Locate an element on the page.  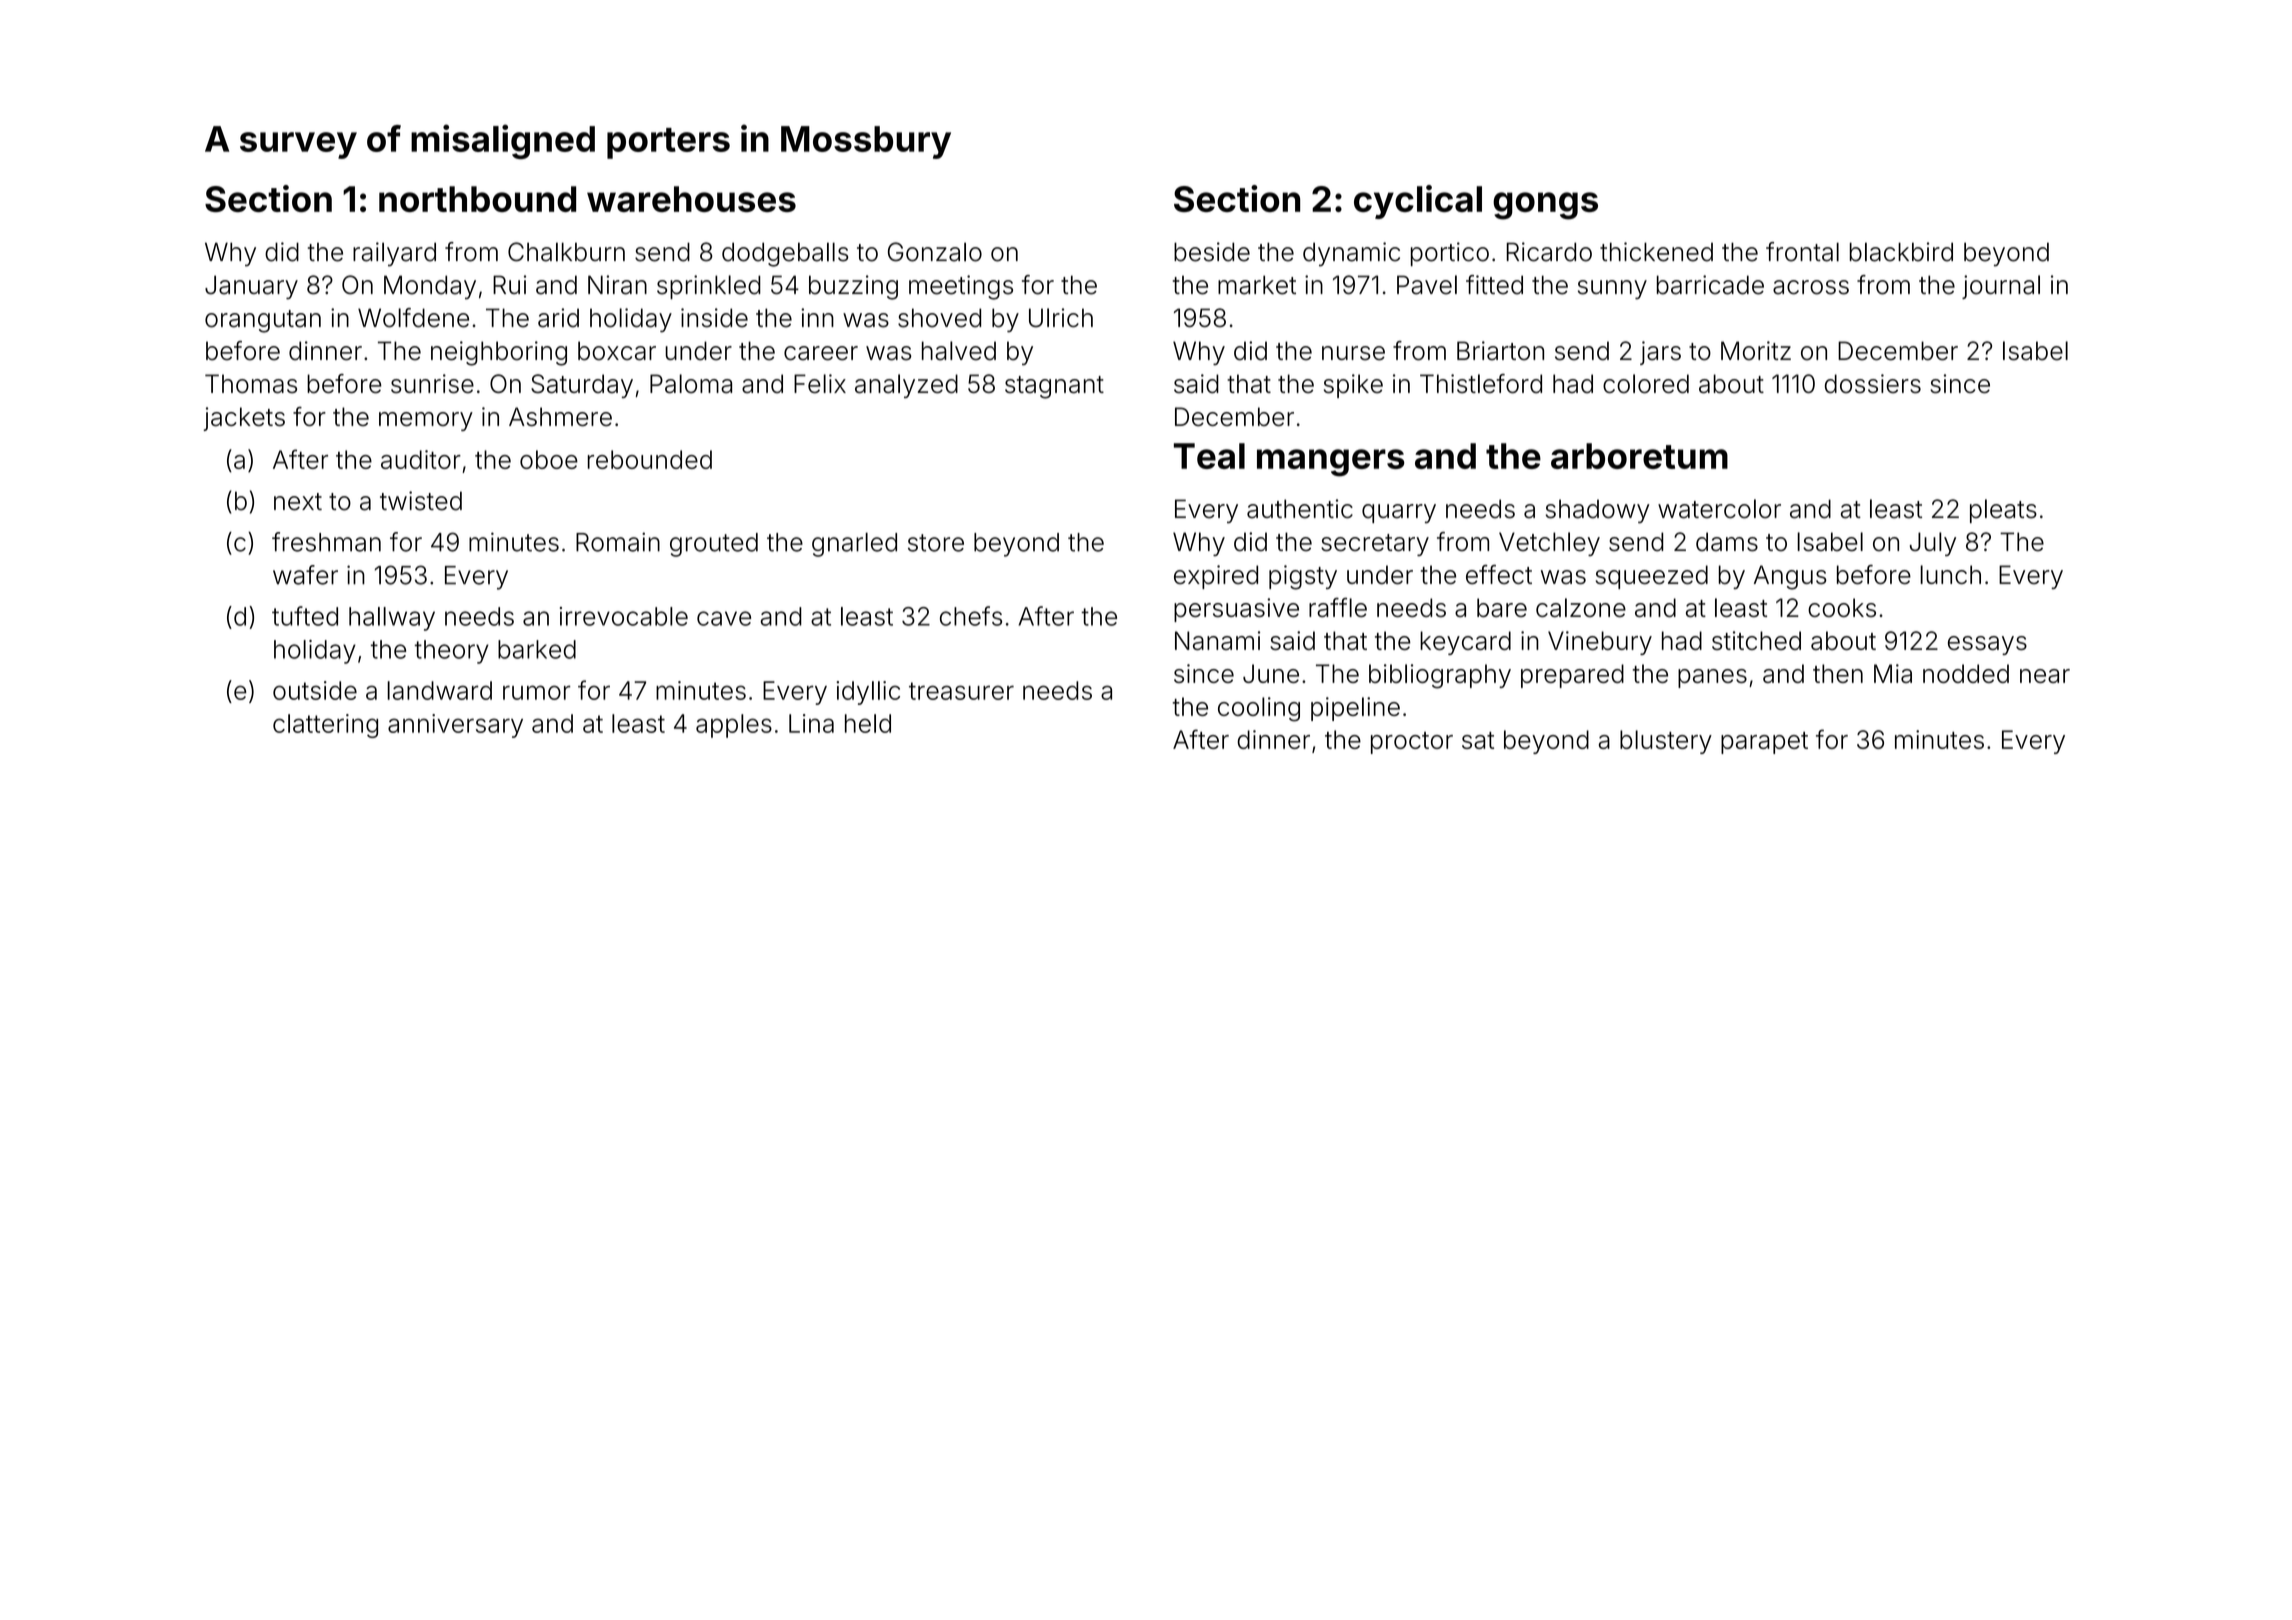
Niran is located at coordinates (617, 285).
